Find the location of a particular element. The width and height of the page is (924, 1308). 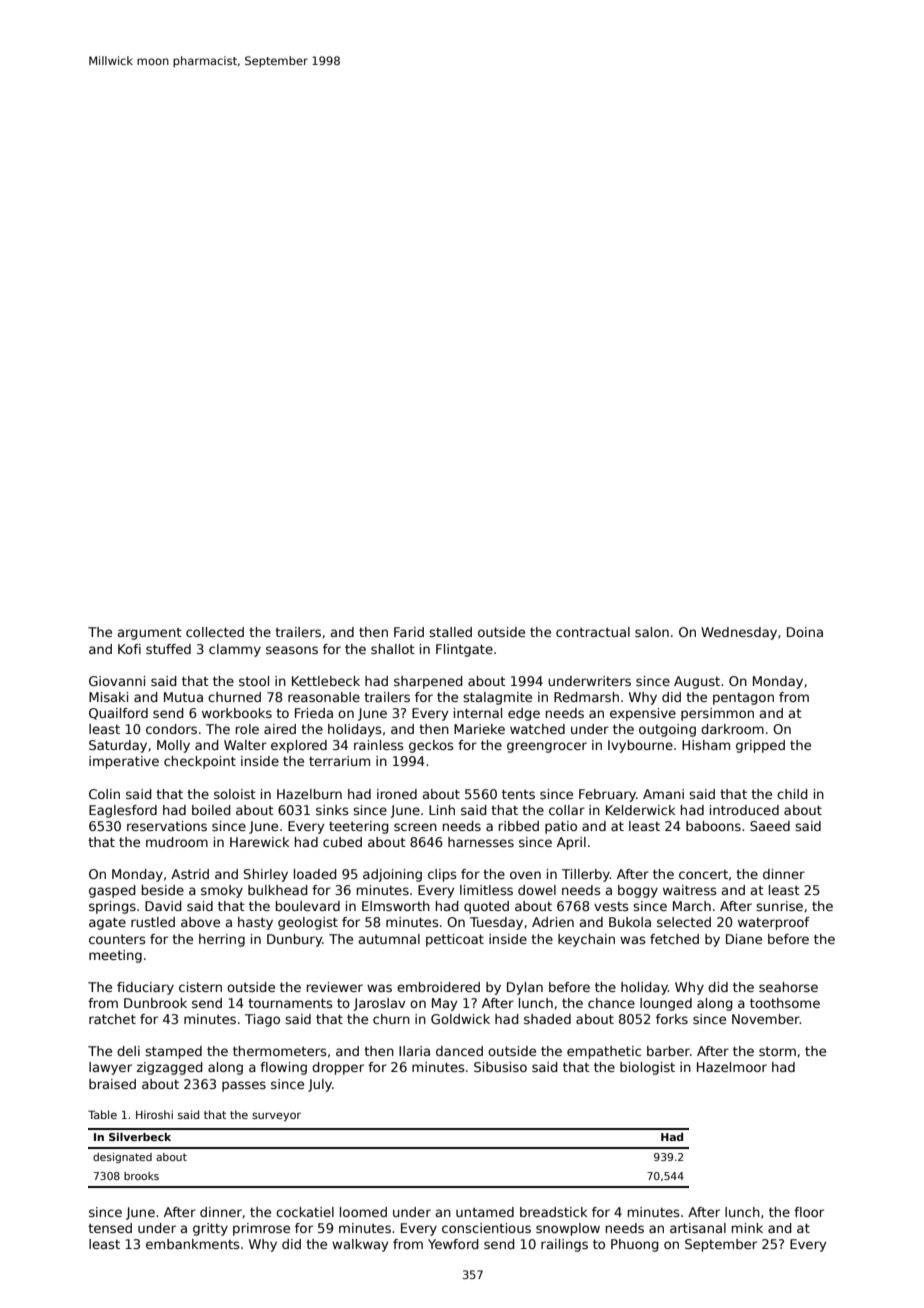

bulkhead is located at coordinates (278, 890).
